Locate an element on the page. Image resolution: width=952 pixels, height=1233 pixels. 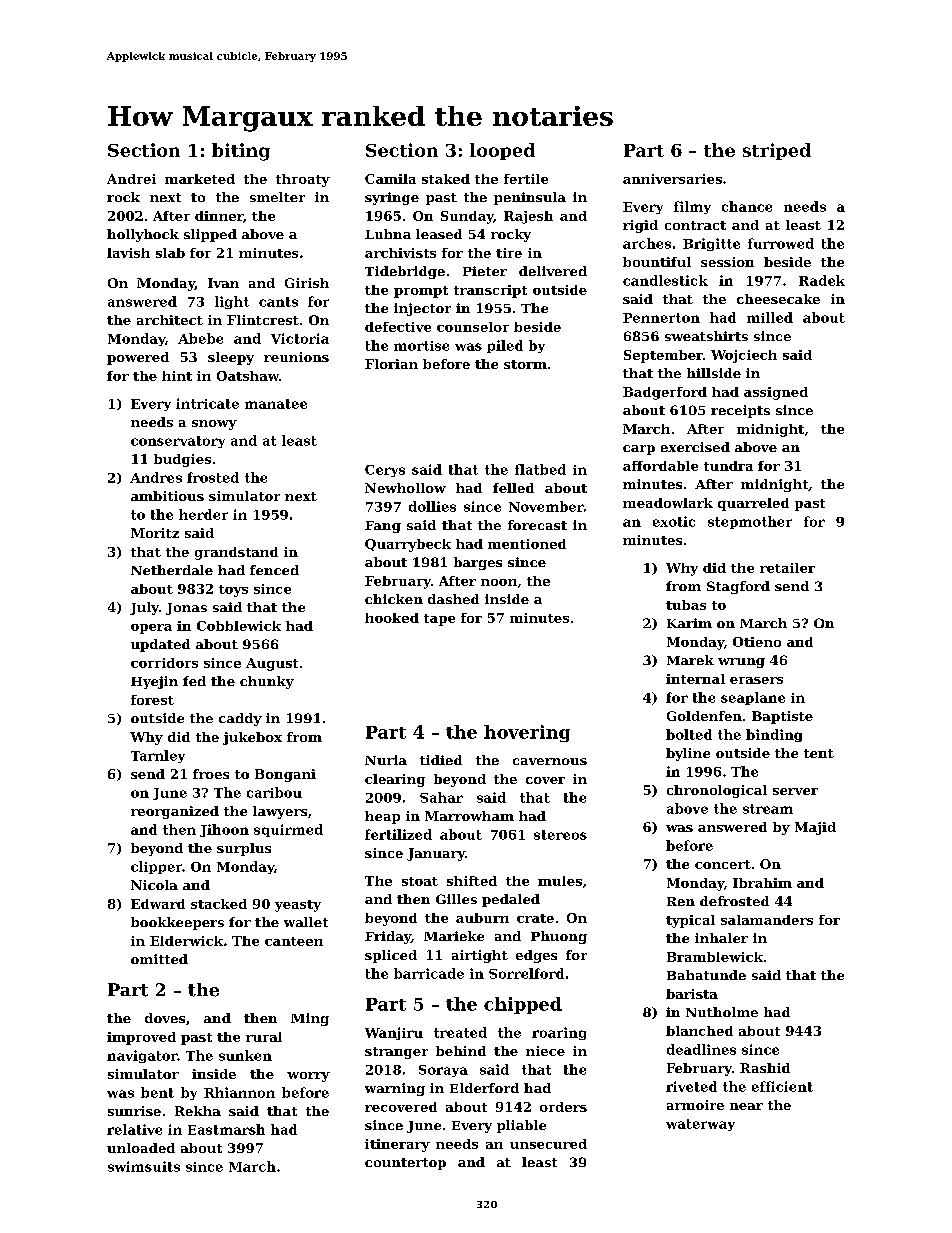
Tarnley is located at coordinates (158, 756).
